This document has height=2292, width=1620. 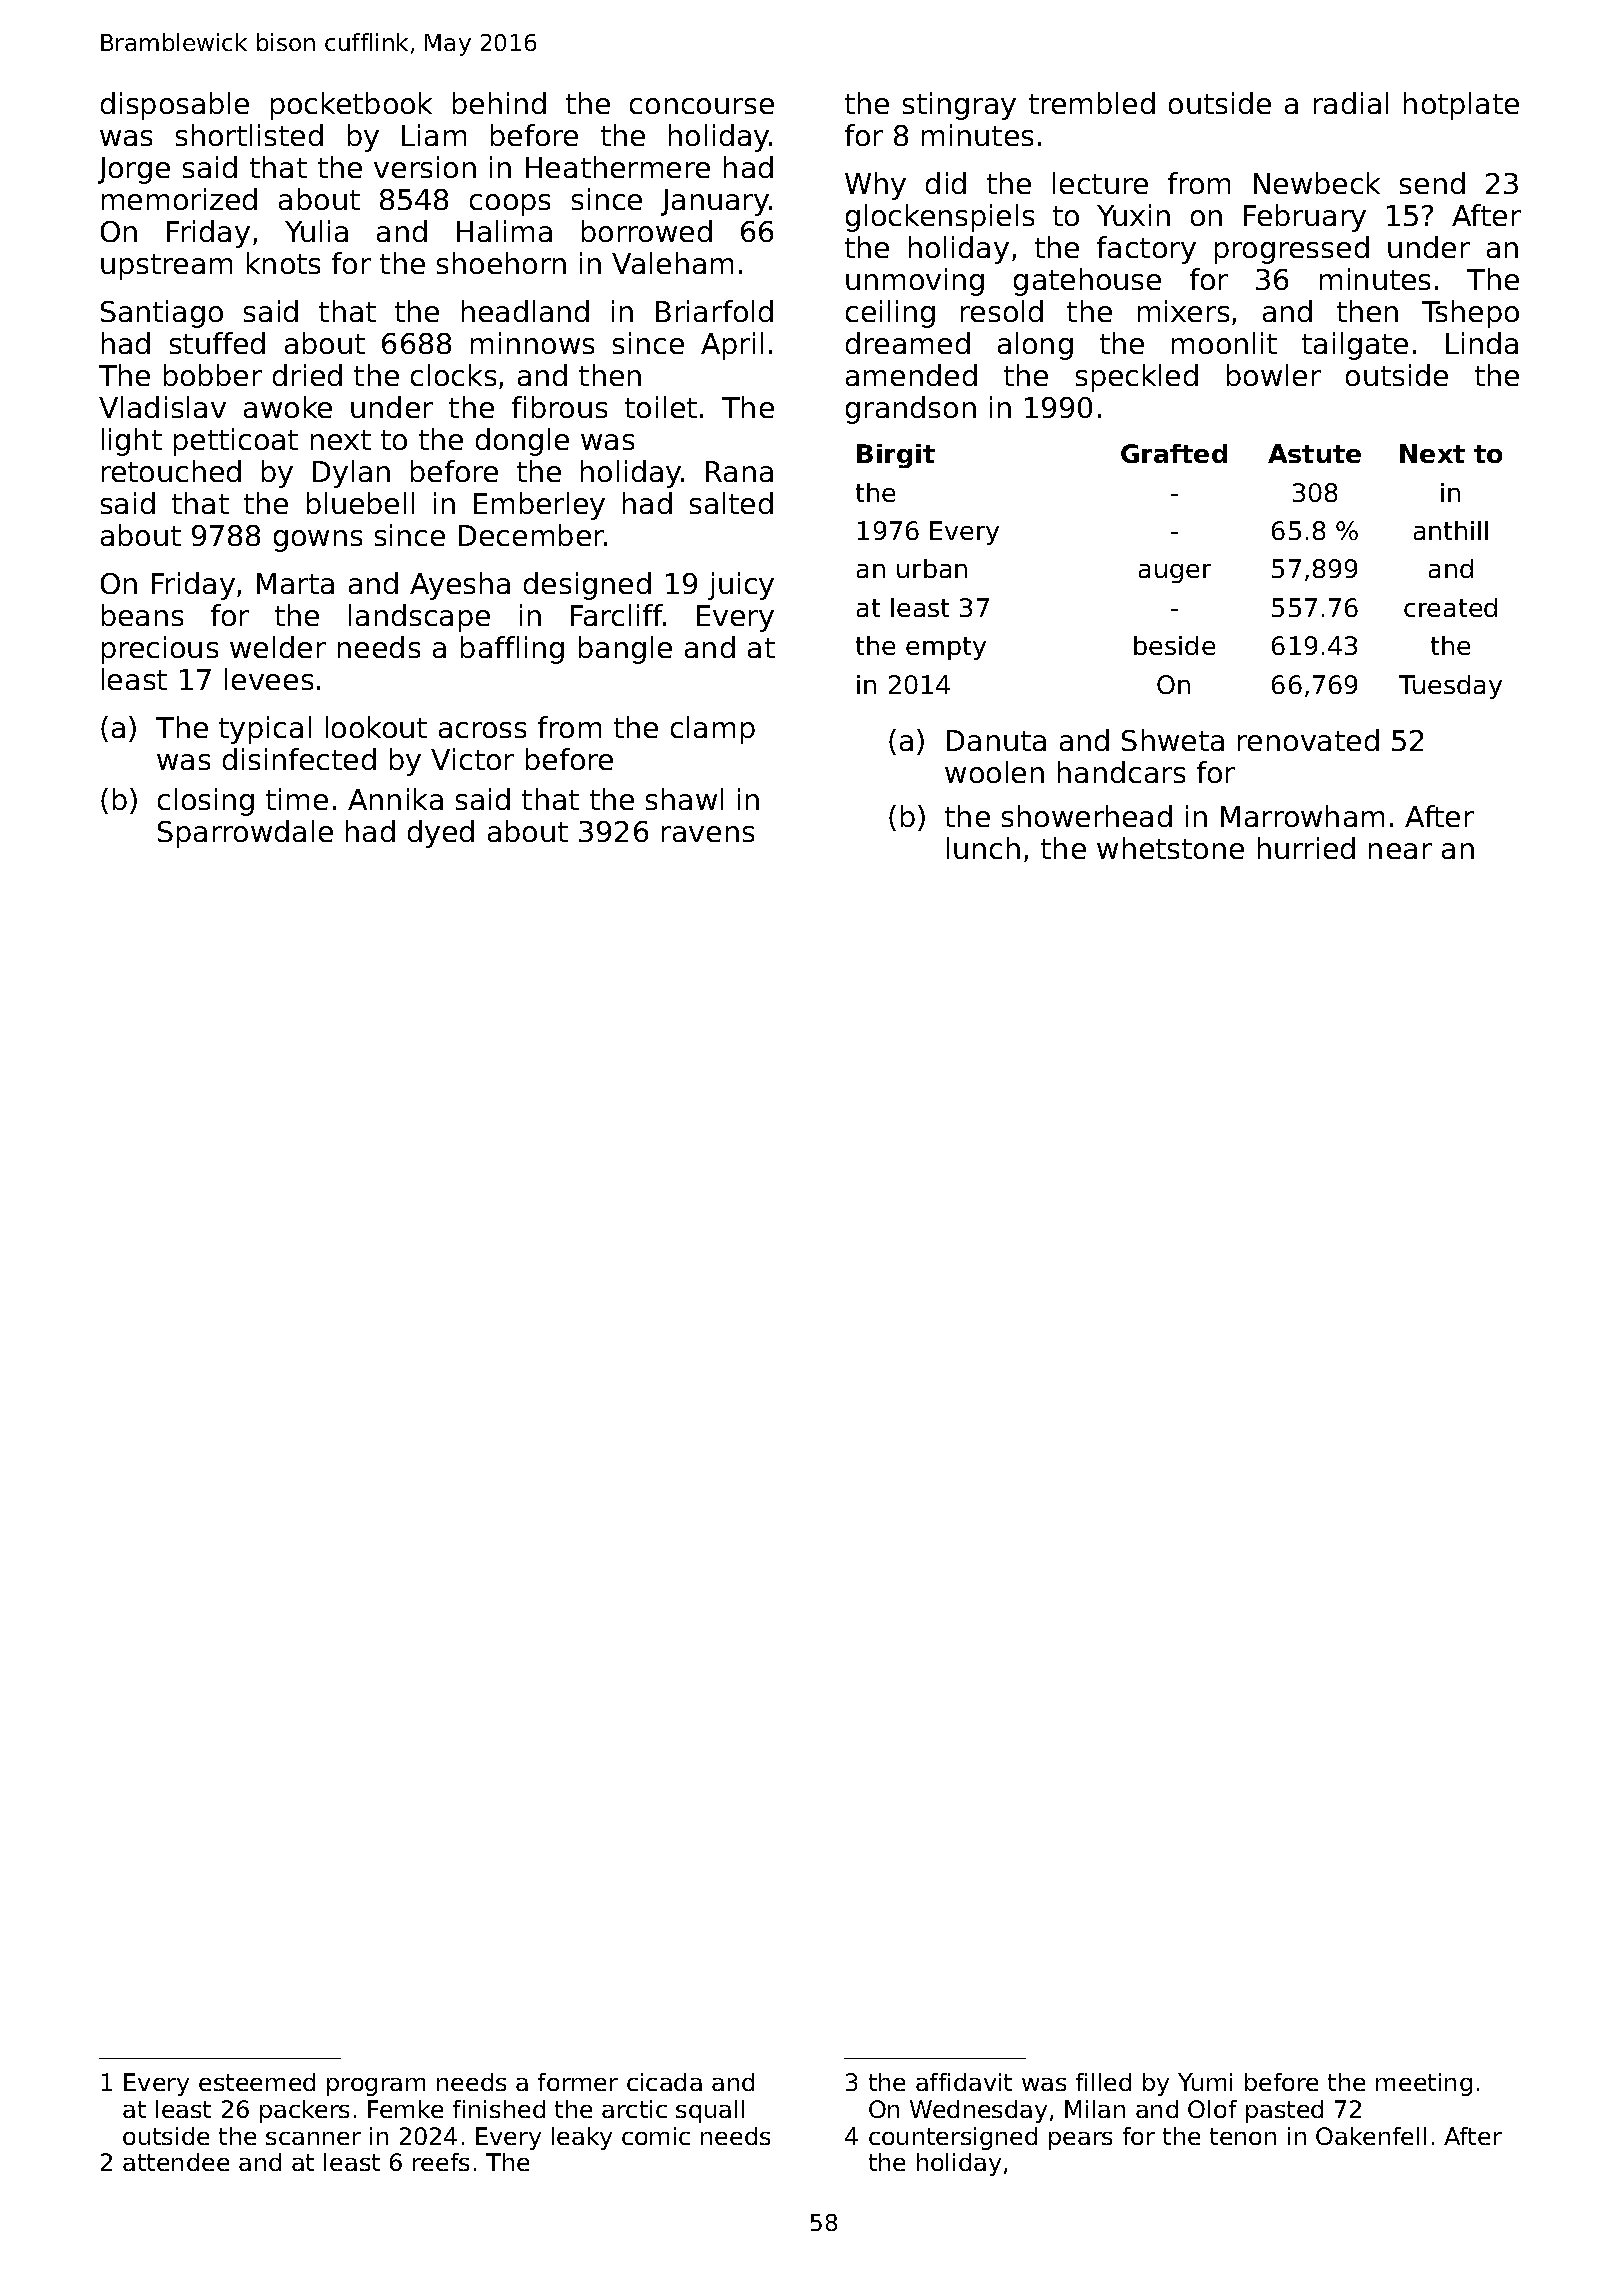 I want to click on concourse, so click(x=702, y=106).
